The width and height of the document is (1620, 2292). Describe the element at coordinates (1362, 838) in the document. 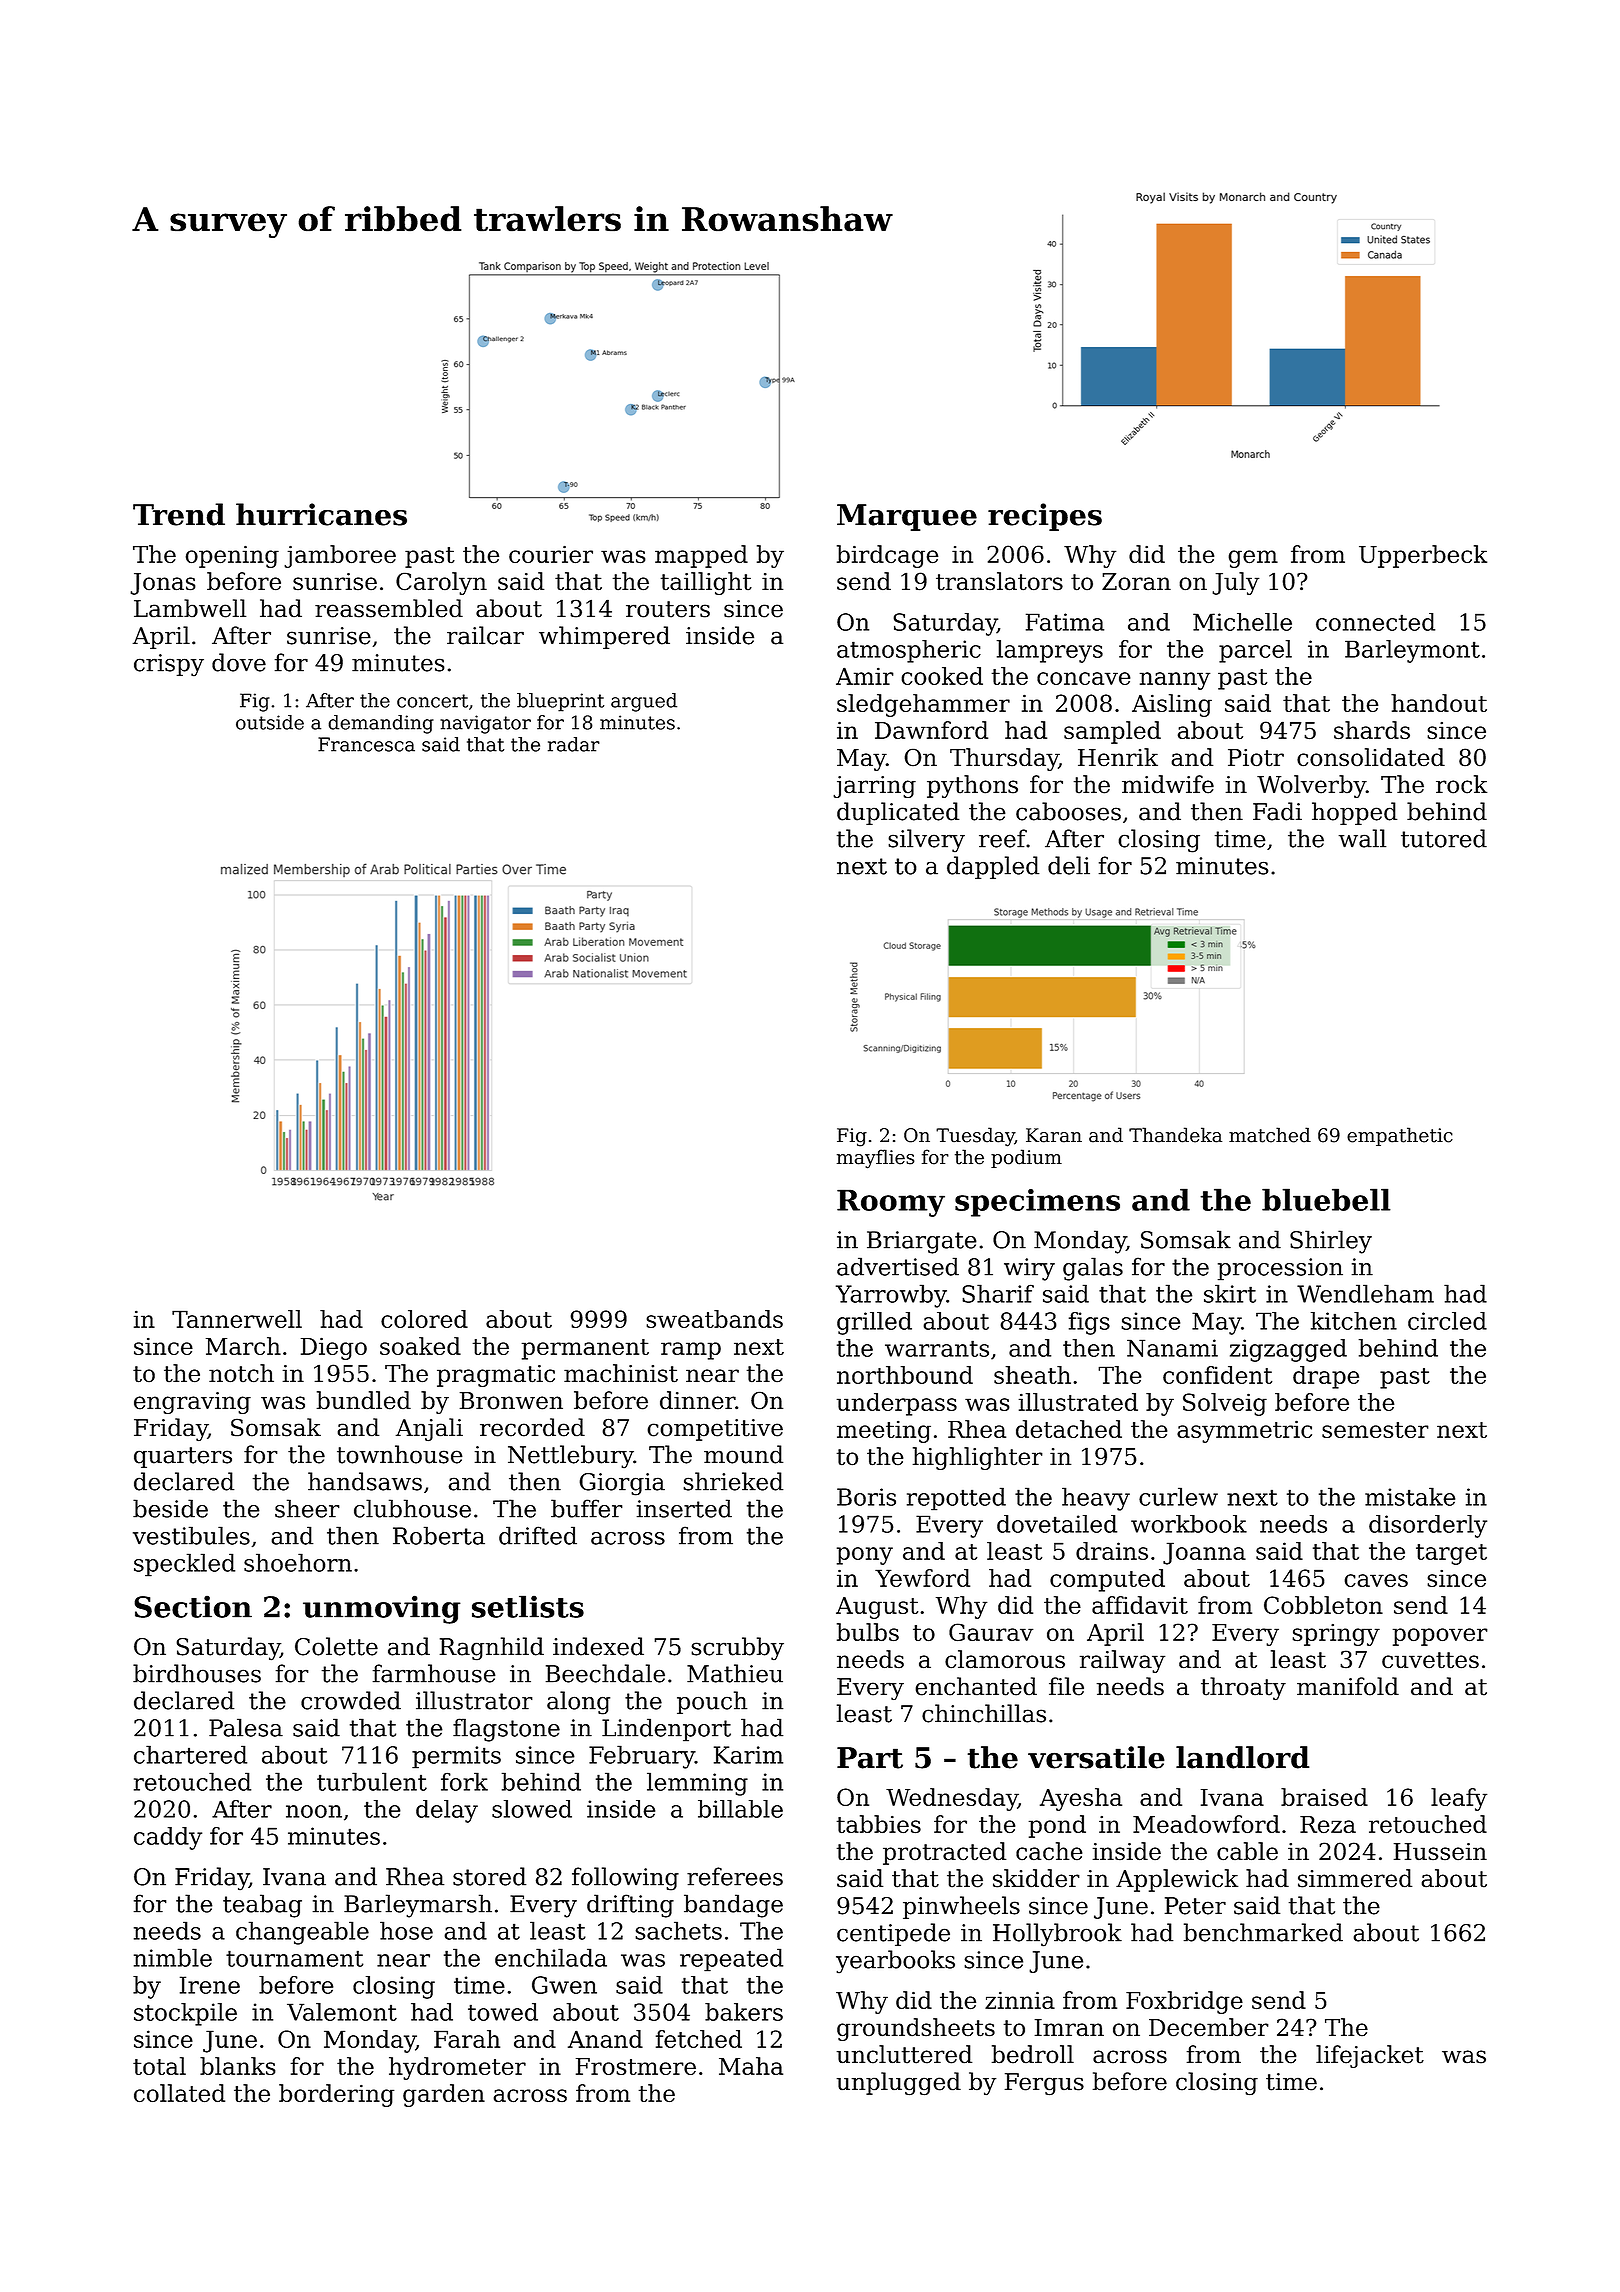

I see `wall` at that location.
